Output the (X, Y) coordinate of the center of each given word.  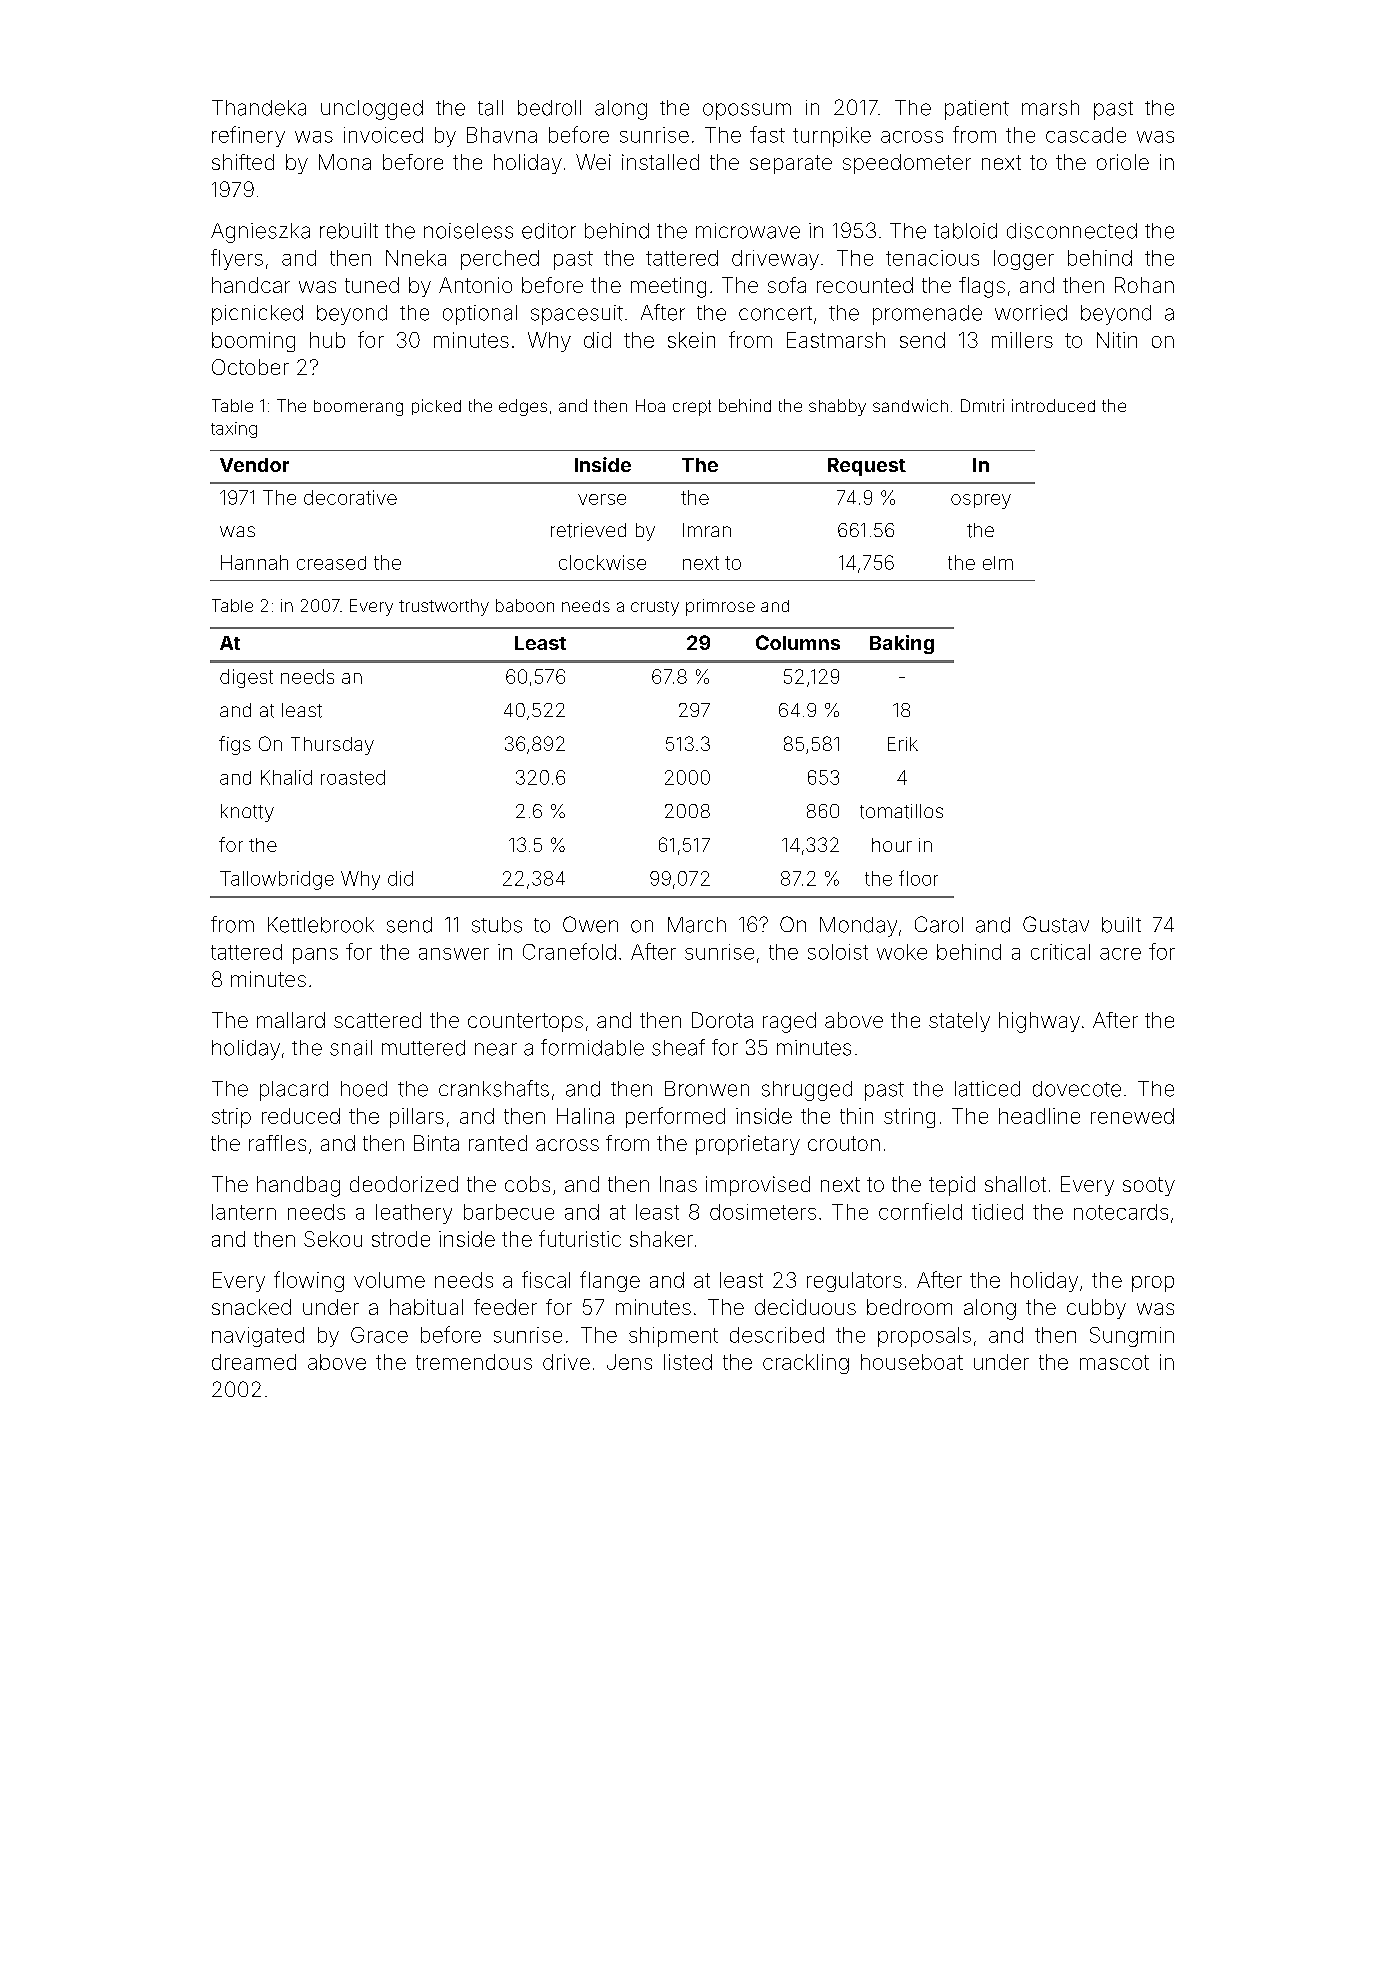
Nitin (1117, 340)
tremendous (474, 1362)
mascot (1114, 1362)
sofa (787, 285)
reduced (301, 1116)
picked (436, 407)
